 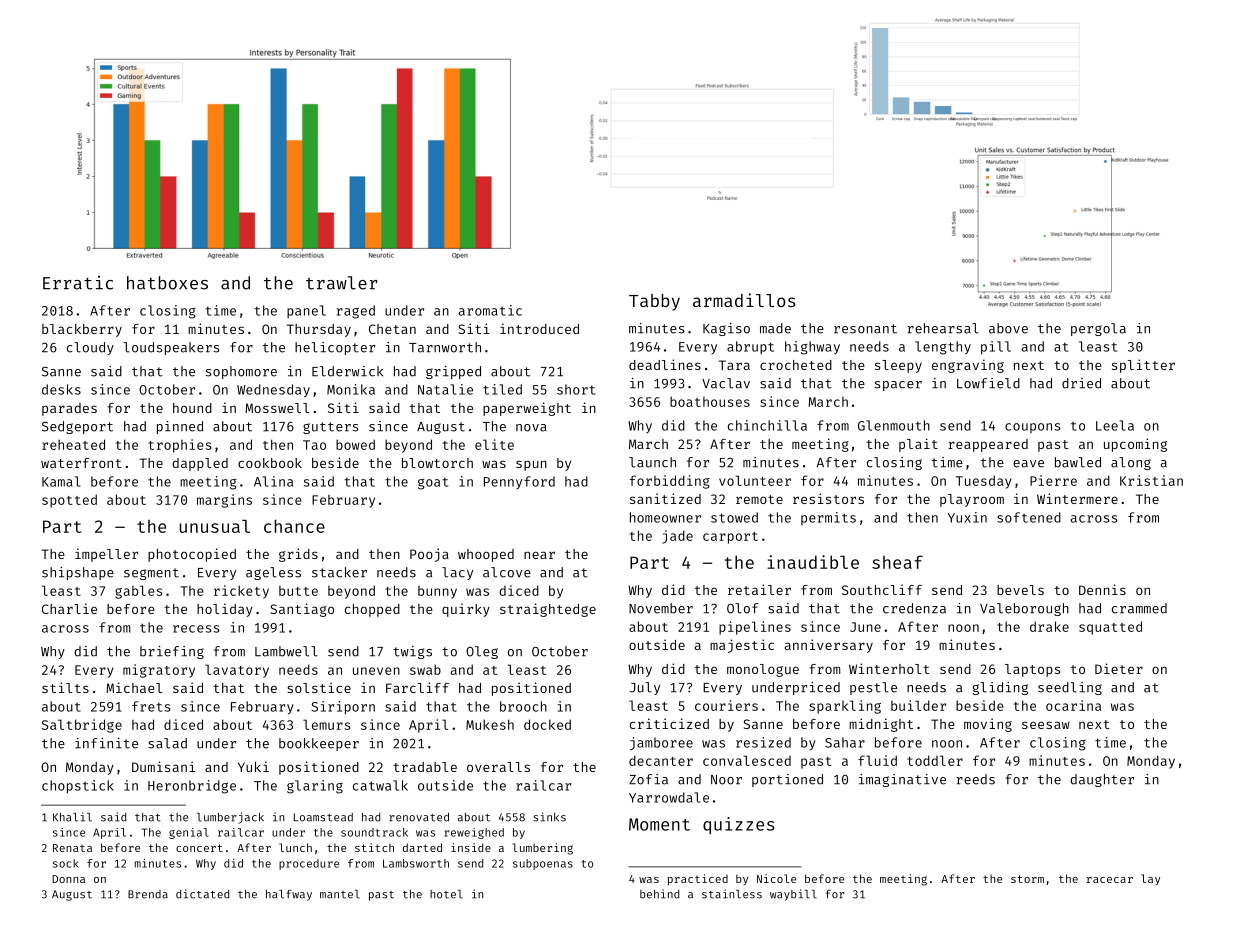 I want to click on trawler, so click(x=342, y=283).
